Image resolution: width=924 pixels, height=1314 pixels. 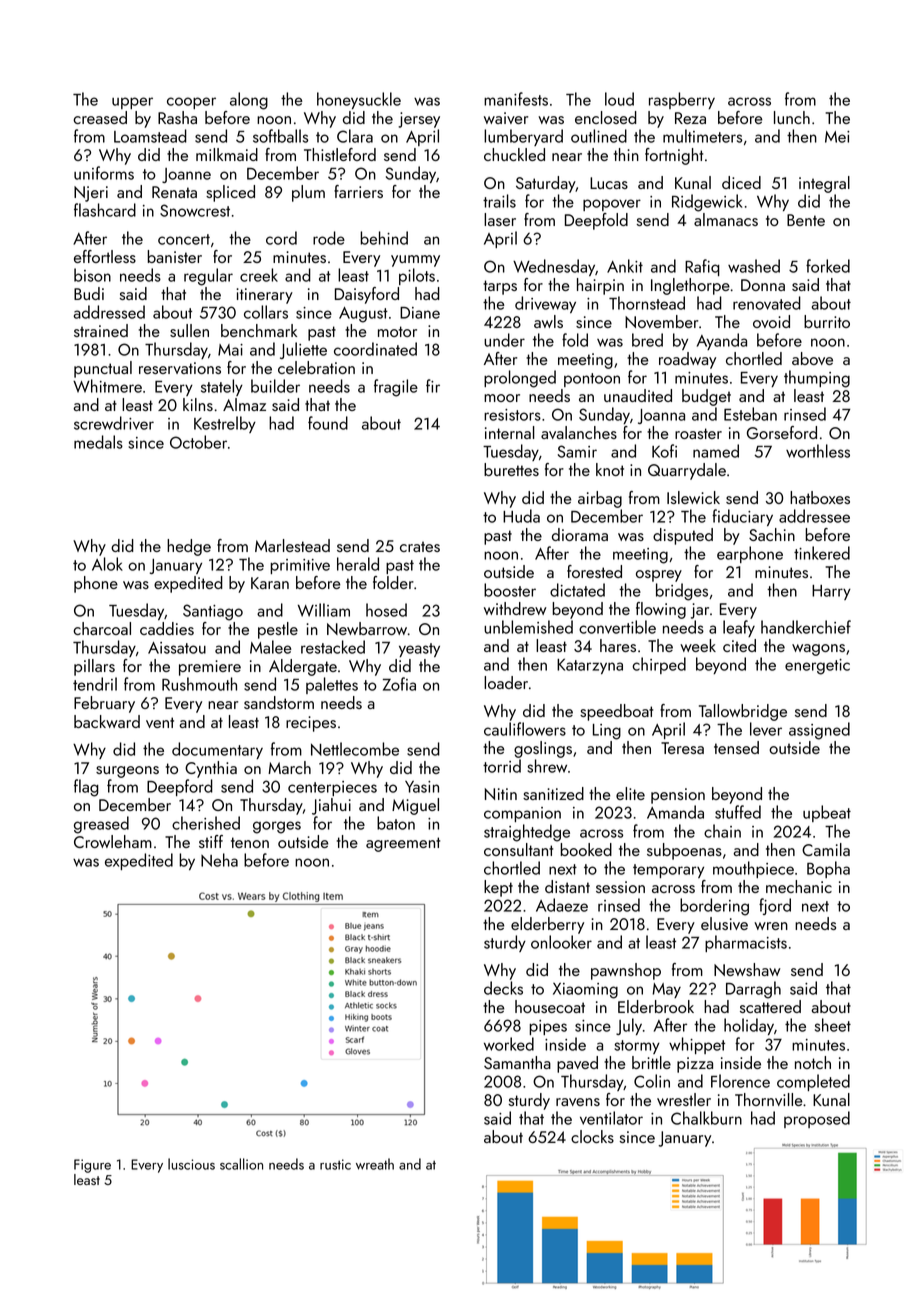 What do you see at coordinates (578, 1102) in the screenshot?
I see `ravens` at bounding box center [578, 1102].
